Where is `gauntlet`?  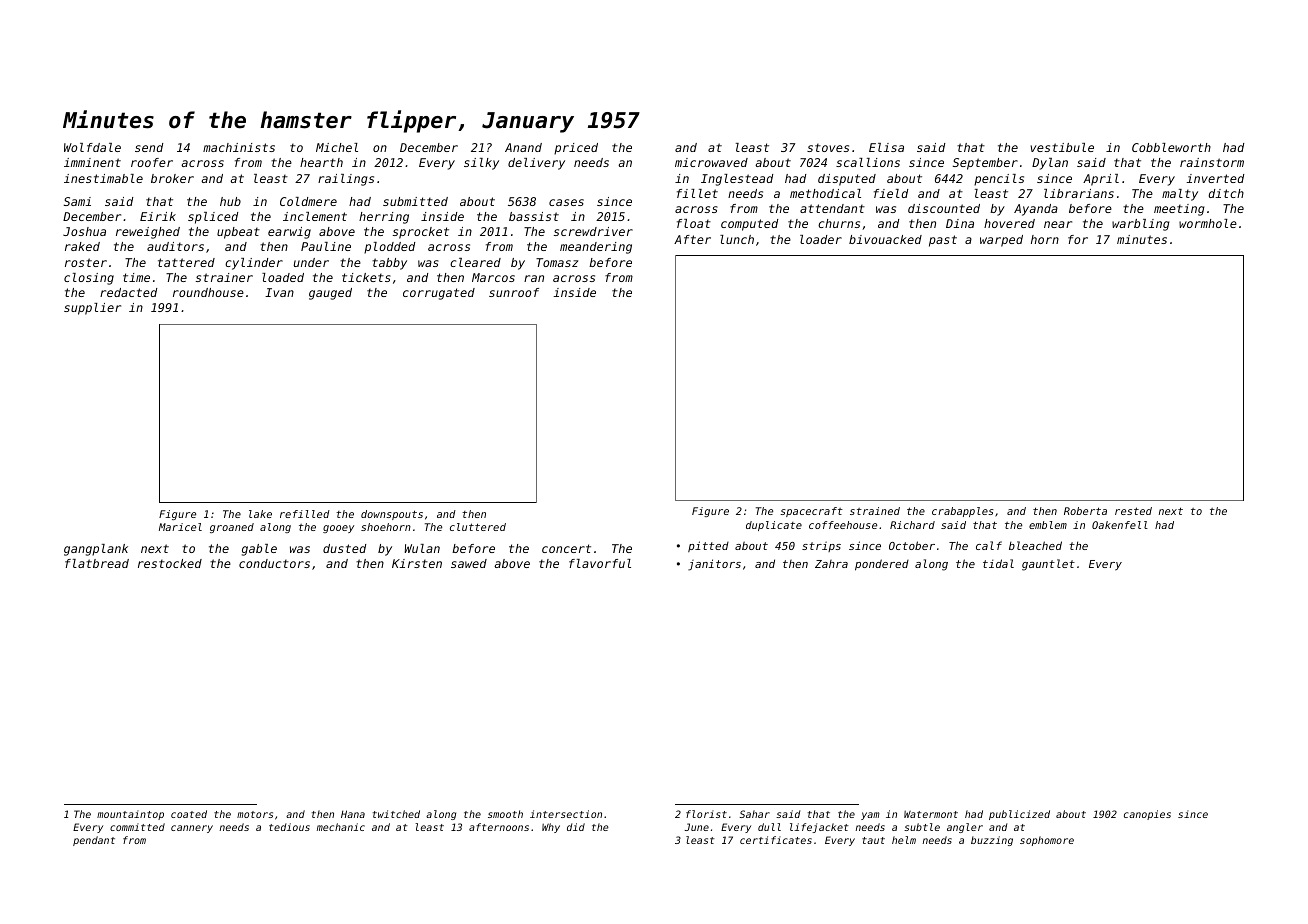 gauntlet is located at coordinates (1048, 565).
